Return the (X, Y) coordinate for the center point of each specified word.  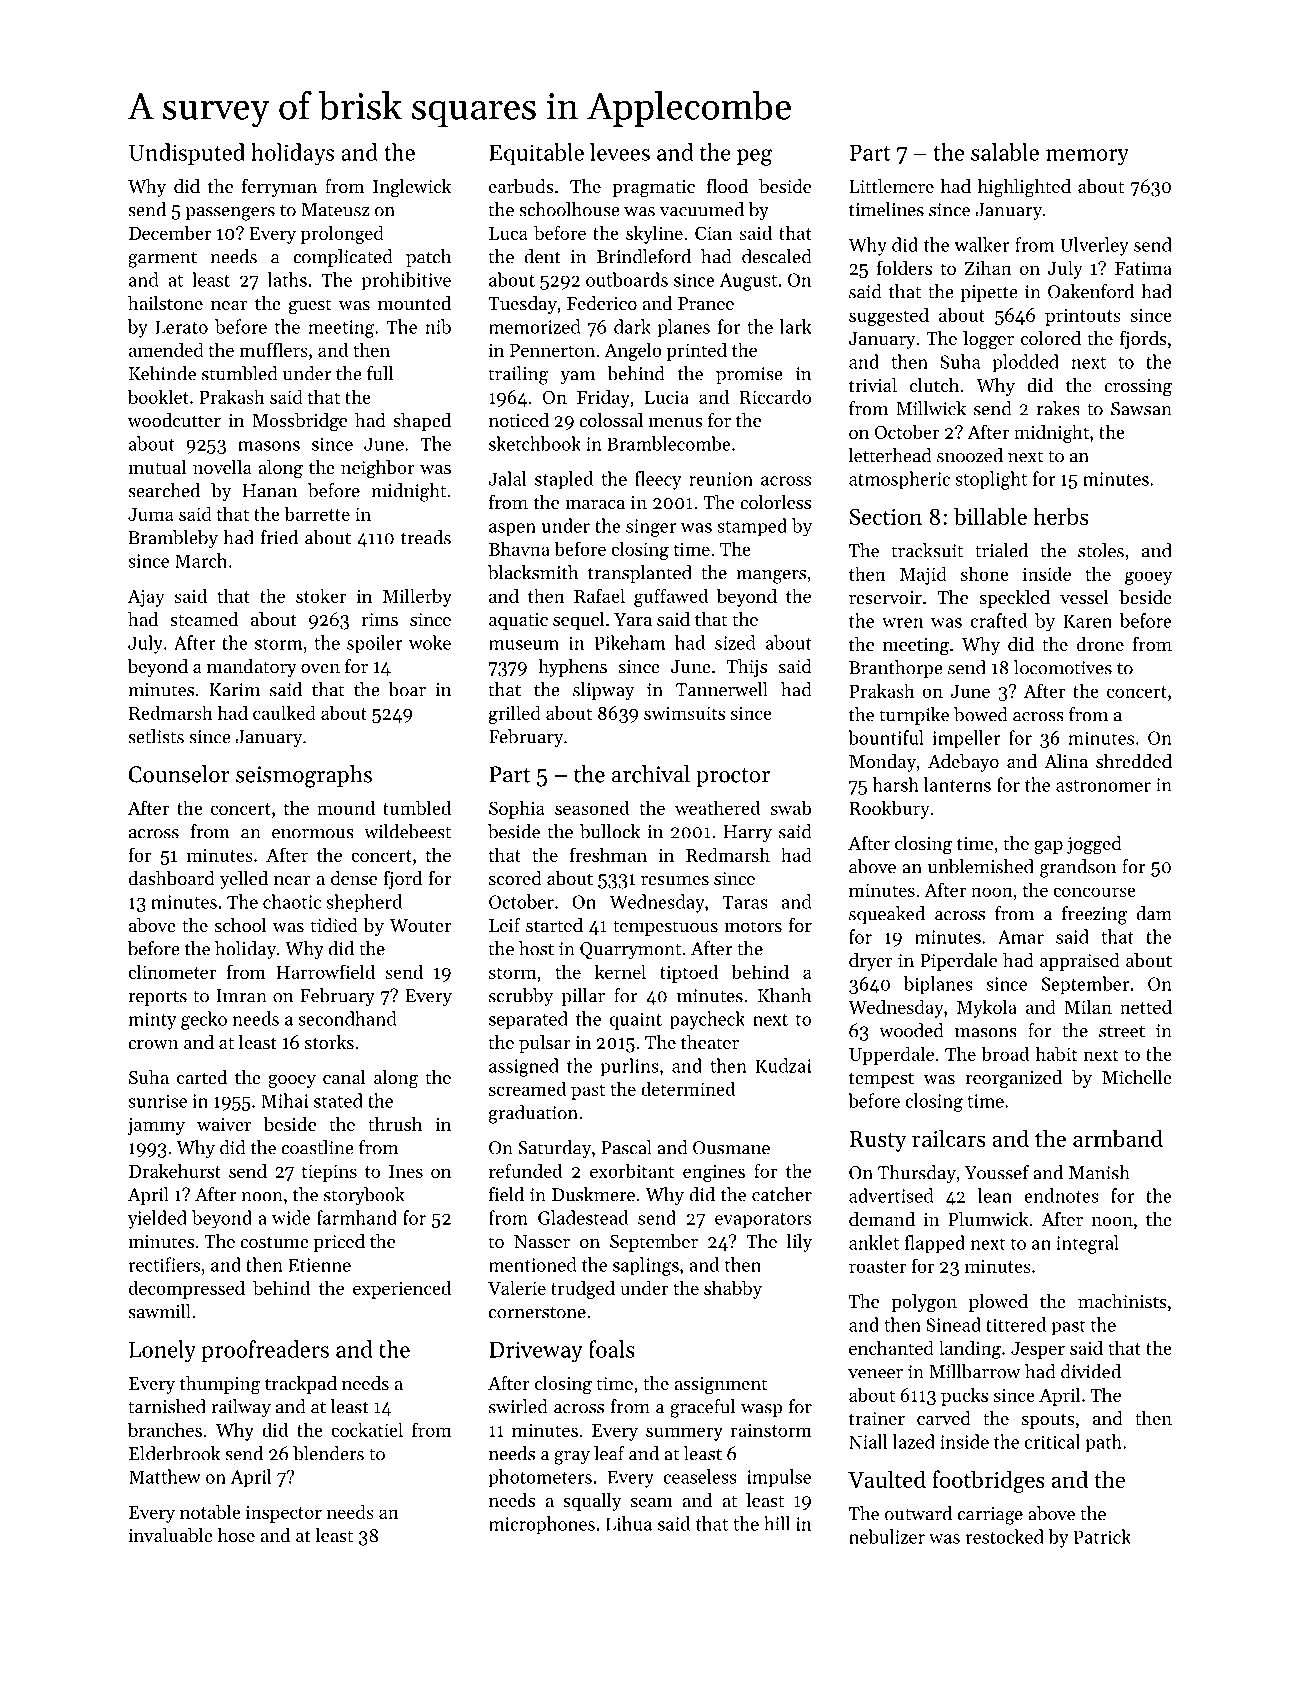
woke (430, 642)
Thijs (747, 668)
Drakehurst (175, 1170)
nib (438, 326)
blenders (328, 1453)
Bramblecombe (669, 443)
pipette (989, 293)
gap (1048, 848)
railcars (948, 1138)
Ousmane (731, 1148)
